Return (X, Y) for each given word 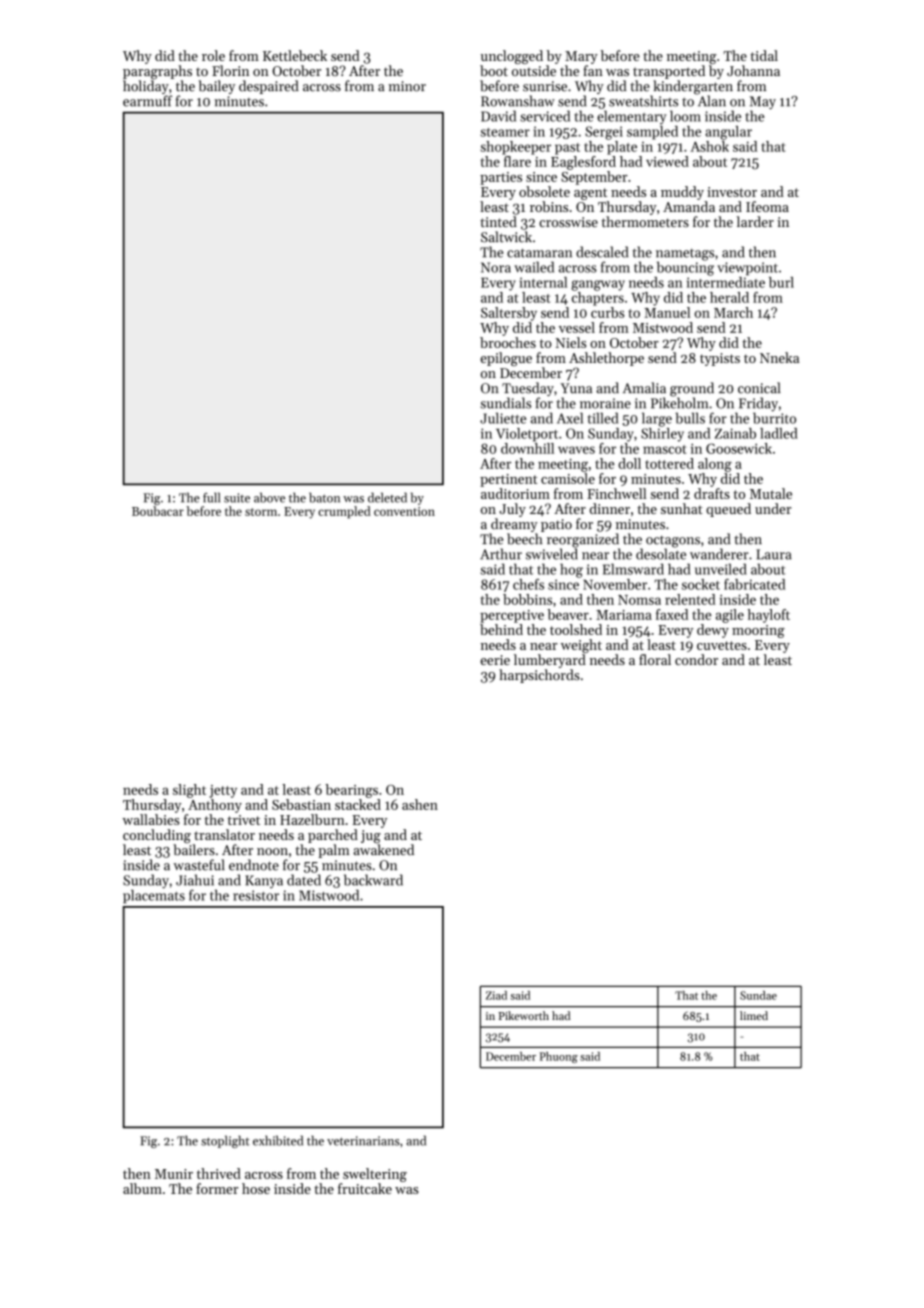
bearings (351, 791)
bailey (217, 87)
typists (720, 359)
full (211, 497)
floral (655, 659)
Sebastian (301, 804)
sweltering (375, 1175)
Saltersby (509, 314)
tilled (603, 418)
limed (754, 1015)
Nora (496, 267)
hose (256, 1188)
